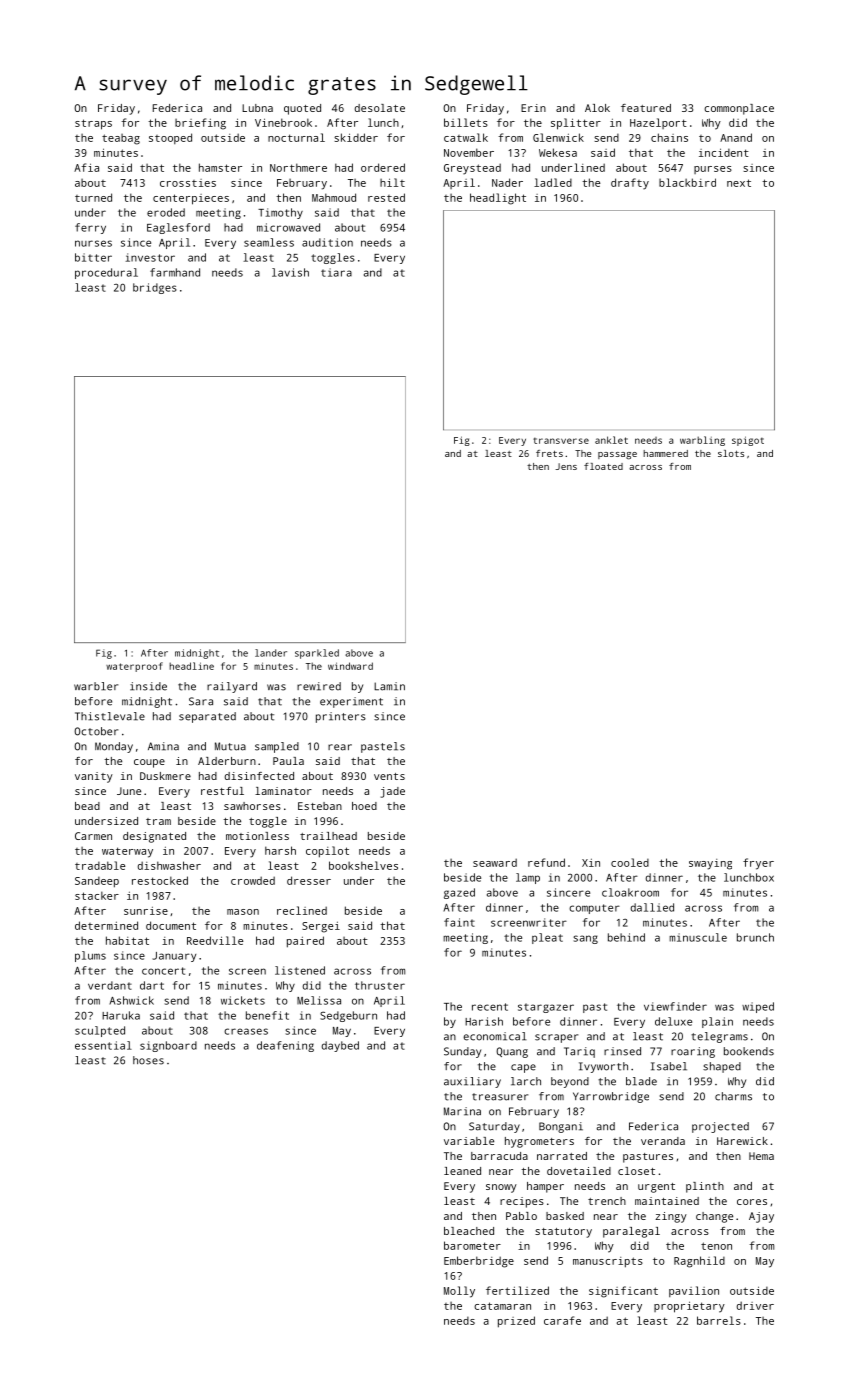  Describe the element at coordinates (698, 937) in the image. I see `minuscule` at that location.
